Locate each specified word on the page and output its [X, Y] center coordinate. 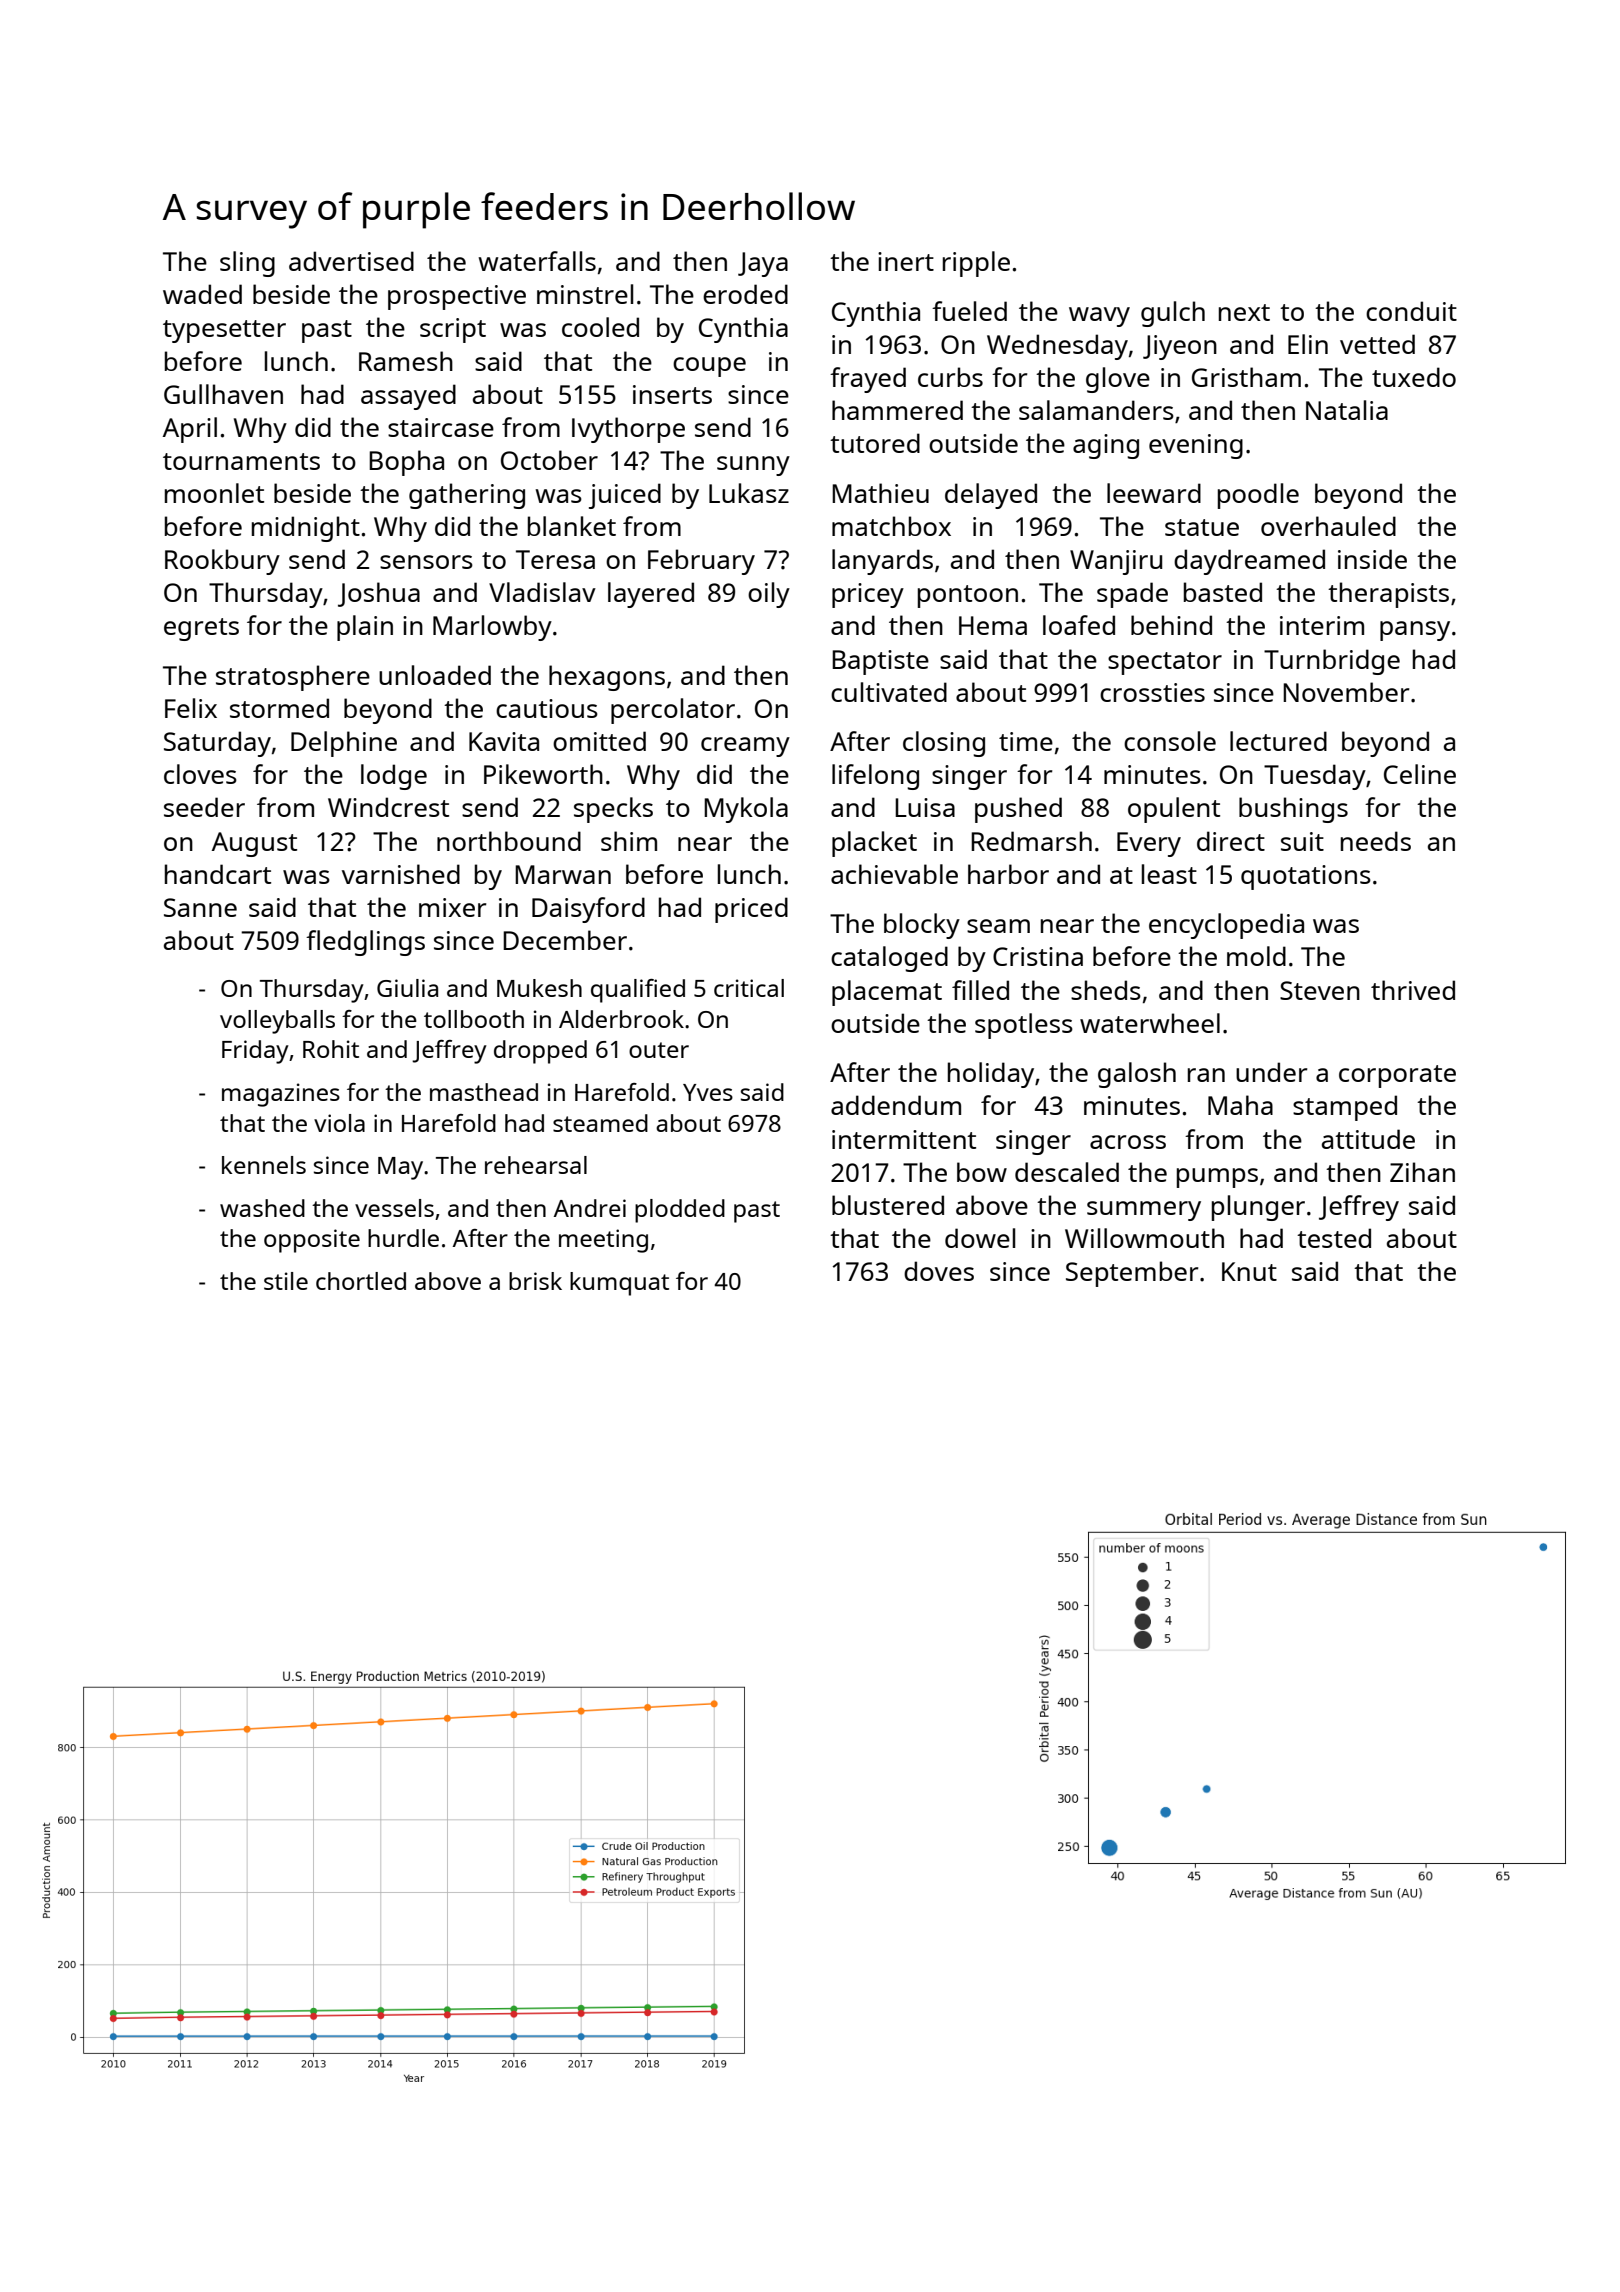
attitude [1368, 1139]
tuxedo [1414, 377]
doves [939, 1271]
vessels [394, 1208]
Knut [1249, 1271]
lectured [1278, 741]
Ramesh [406, 361]
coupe [709, 367]
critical [749, 988]
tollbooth [474, 1019]
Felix [191, 708]
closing [944, 744]
